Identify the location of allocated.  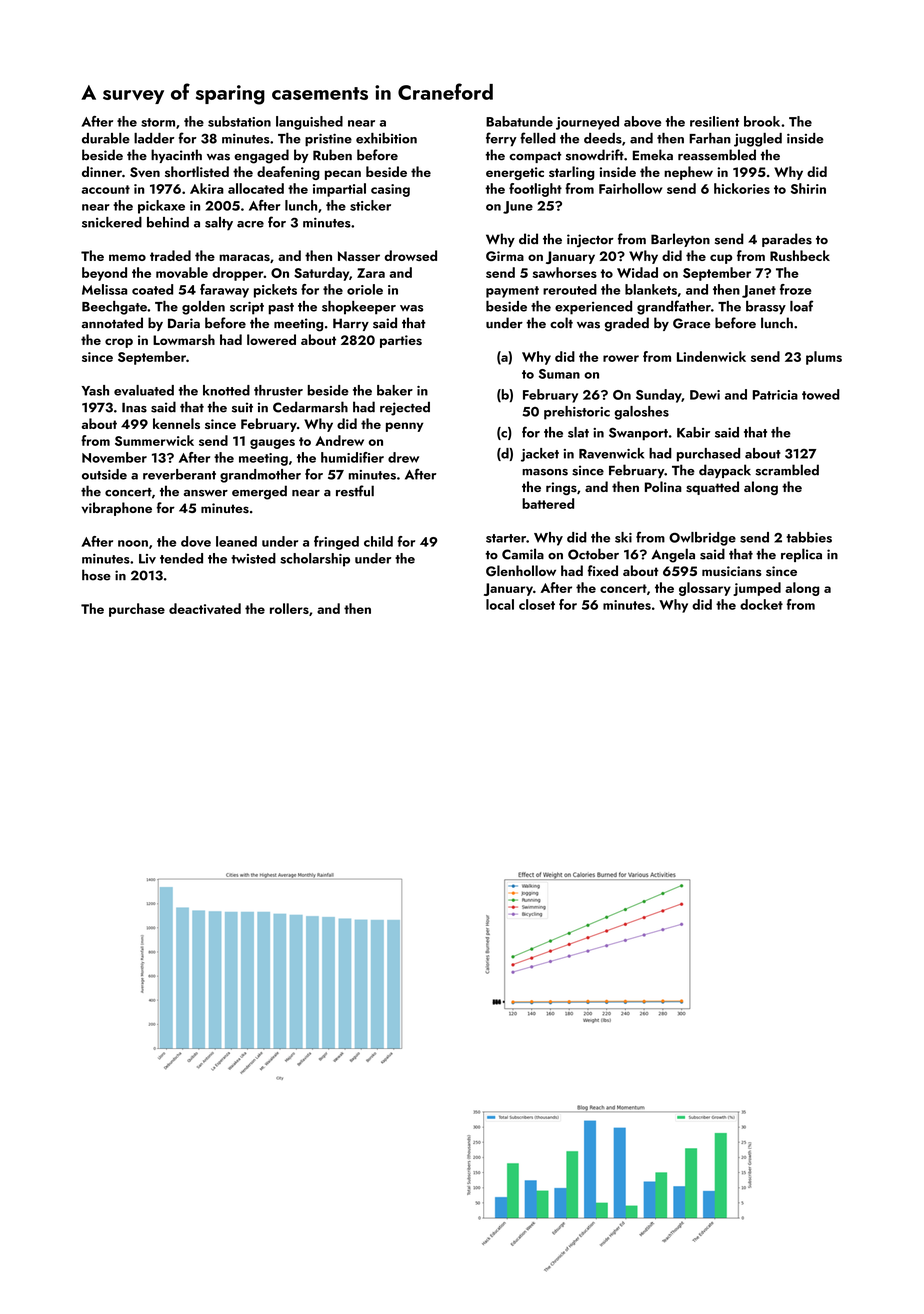
(256, 188).
